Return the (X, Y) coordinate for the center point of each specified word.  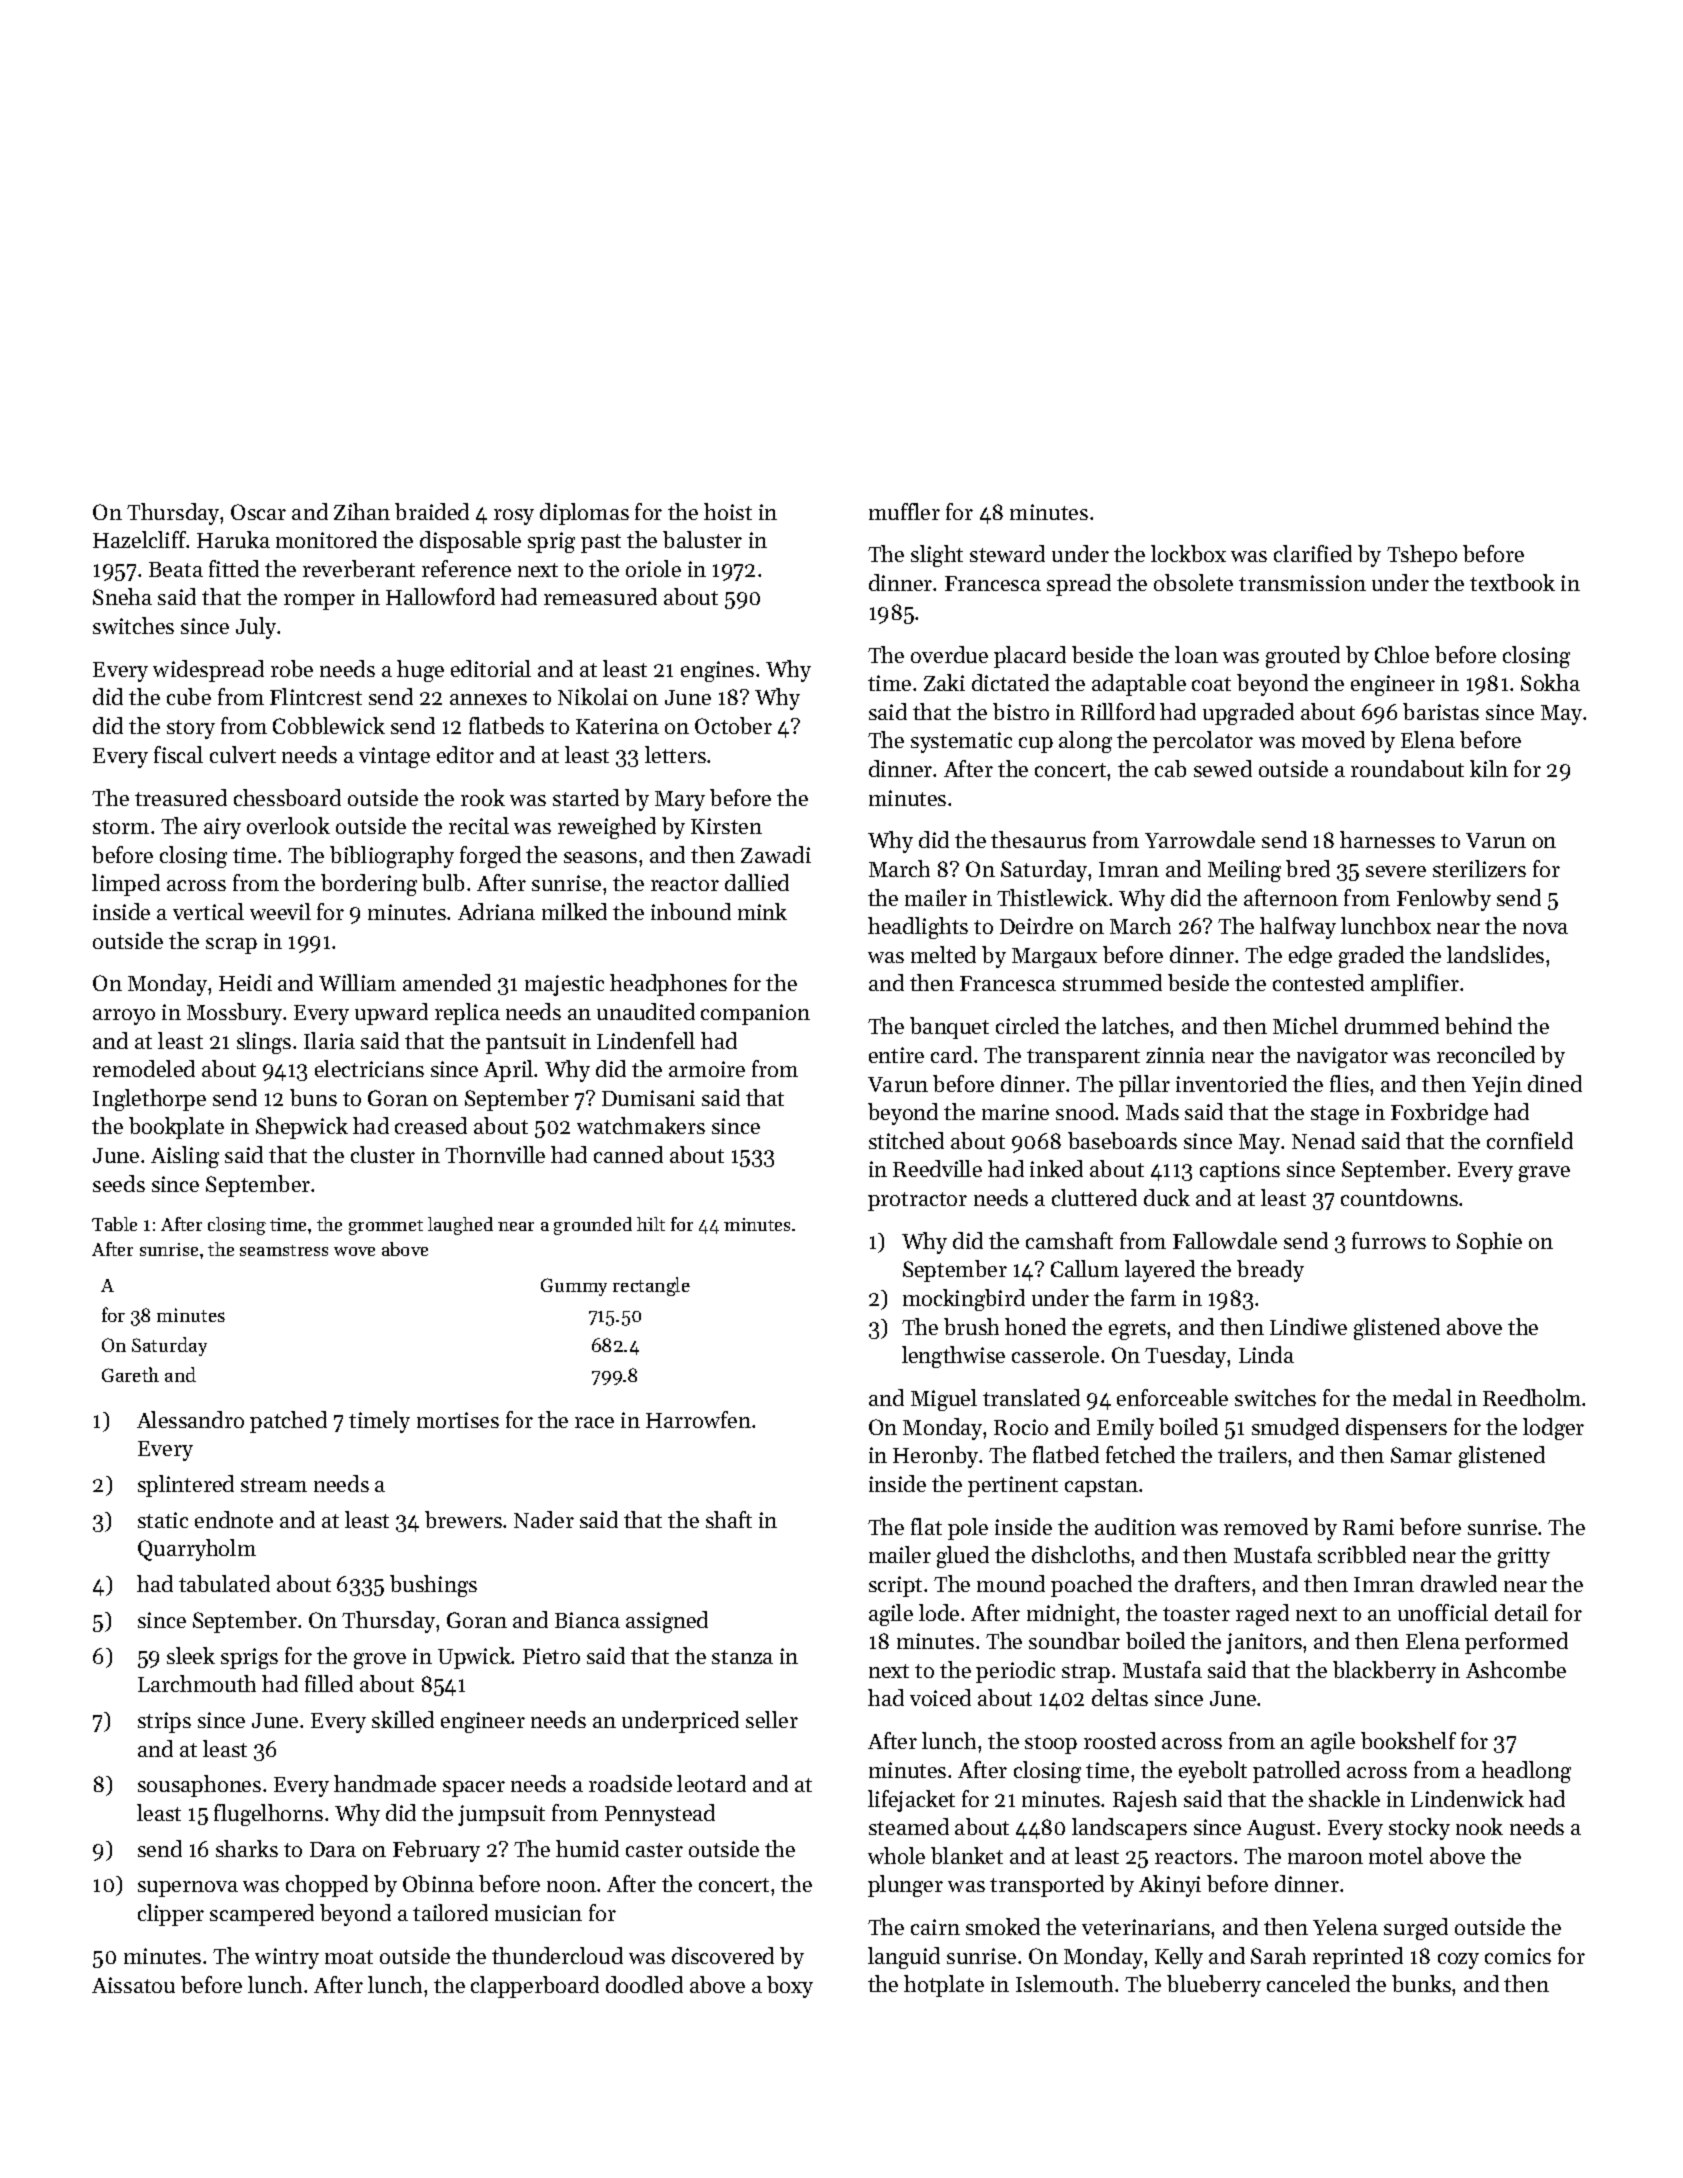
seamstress (284, 1250)
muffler (904, 511)
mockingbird (964, 1300)
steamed (909, 1826)
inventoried (1231, 1083)
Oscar (258, 512)
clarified (1313, 553)
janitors (1264, 1643)
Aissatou (133, 1985)
